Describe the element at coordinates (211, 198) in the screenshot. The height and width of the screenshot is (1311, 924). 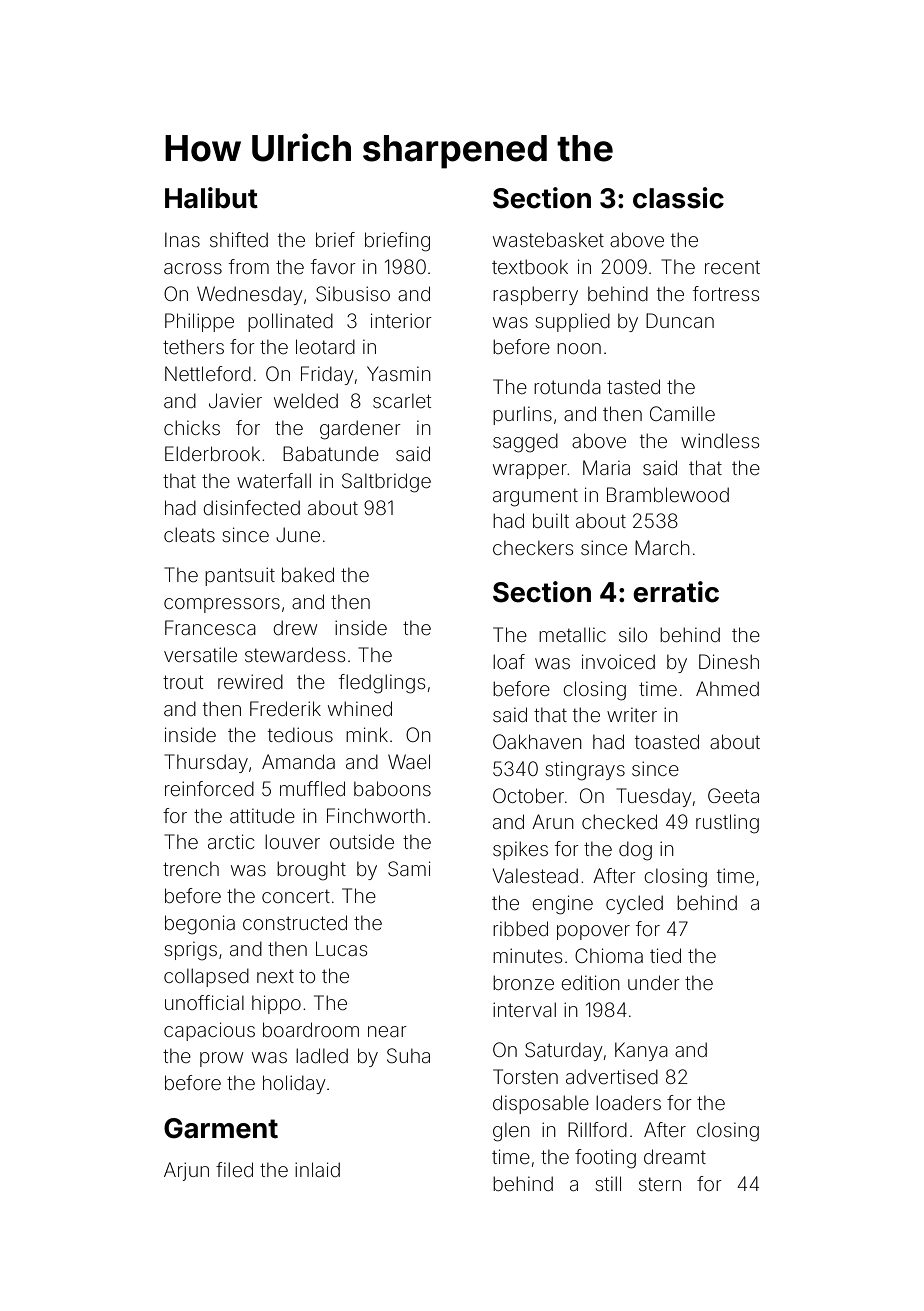
I see `Halibut` at that location.
